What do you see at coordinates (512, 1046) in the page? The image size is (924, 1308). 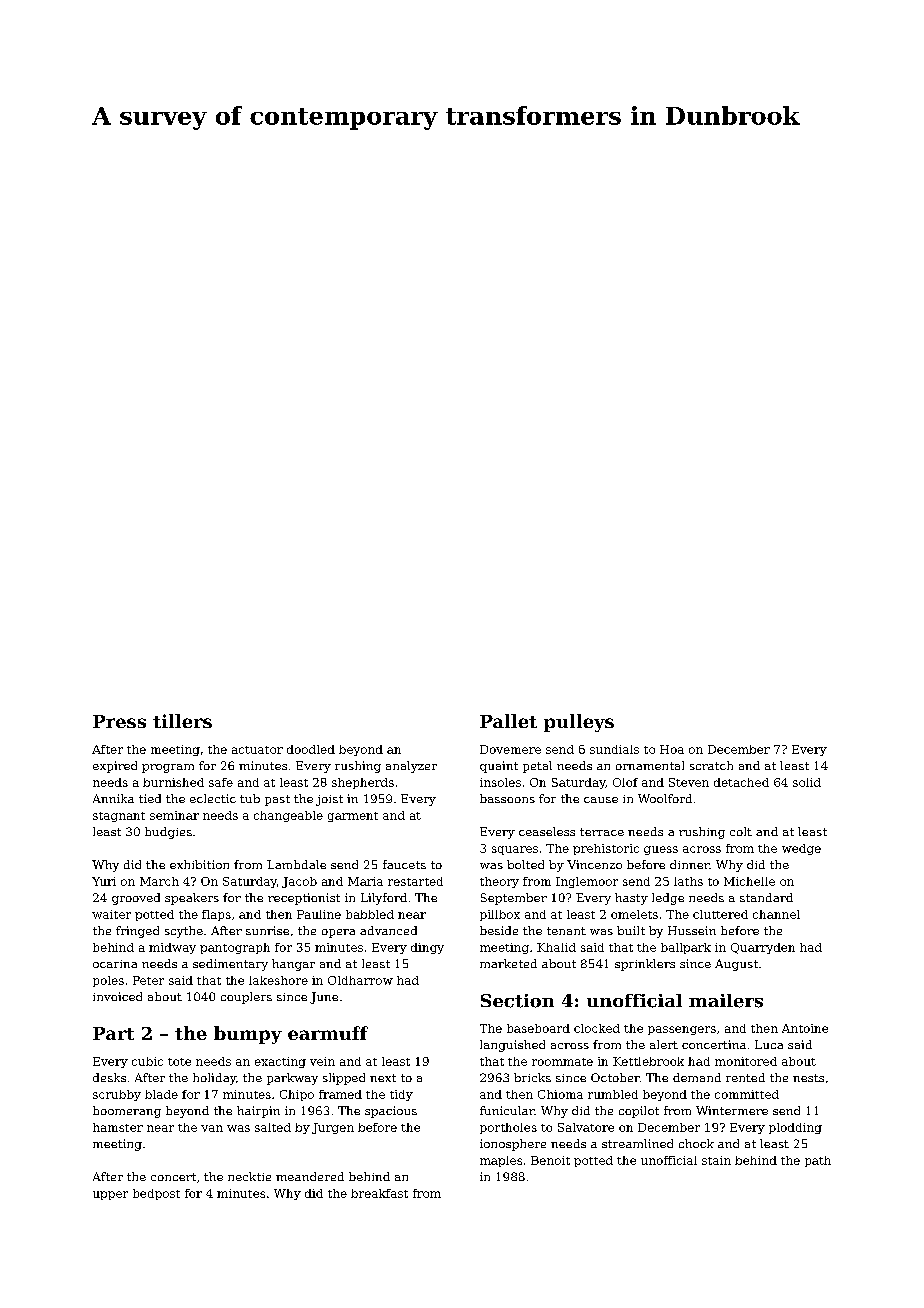 I see `languished` at bounding box center [512, 1046].
